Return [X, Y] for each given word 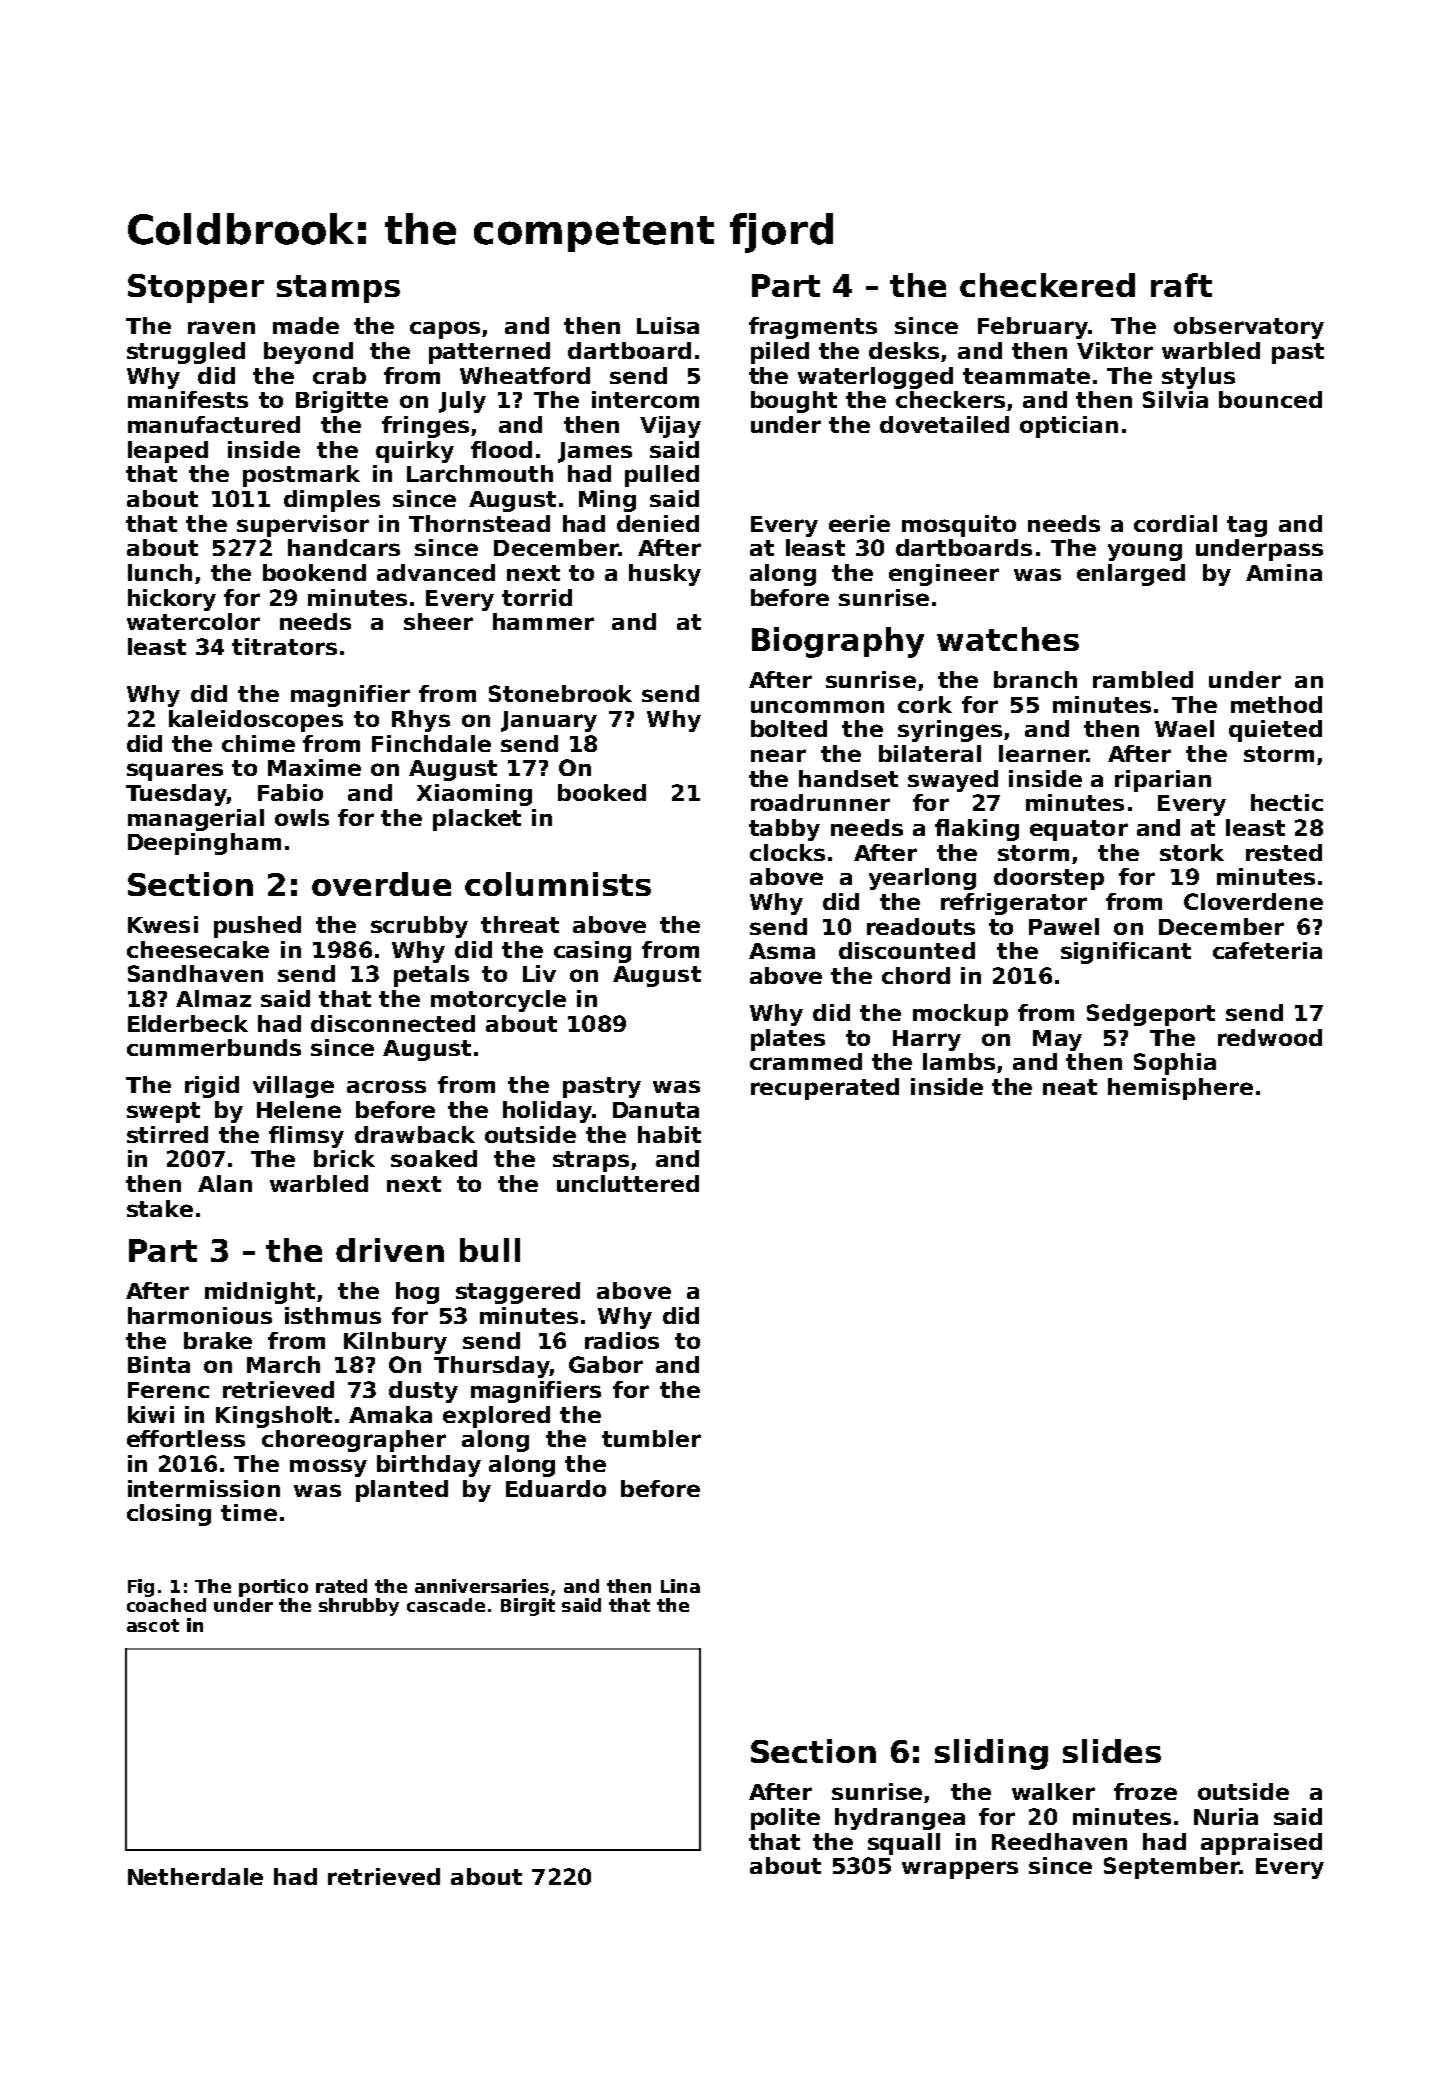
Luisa [668, 325]
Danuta [656, 1110]
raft [1181, 285]
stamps [338, 289]
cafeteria [1267, 950]
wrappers [960, 1870]
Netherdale [195, 1876]
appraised [1261, 1844]
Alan [225, 1183]
